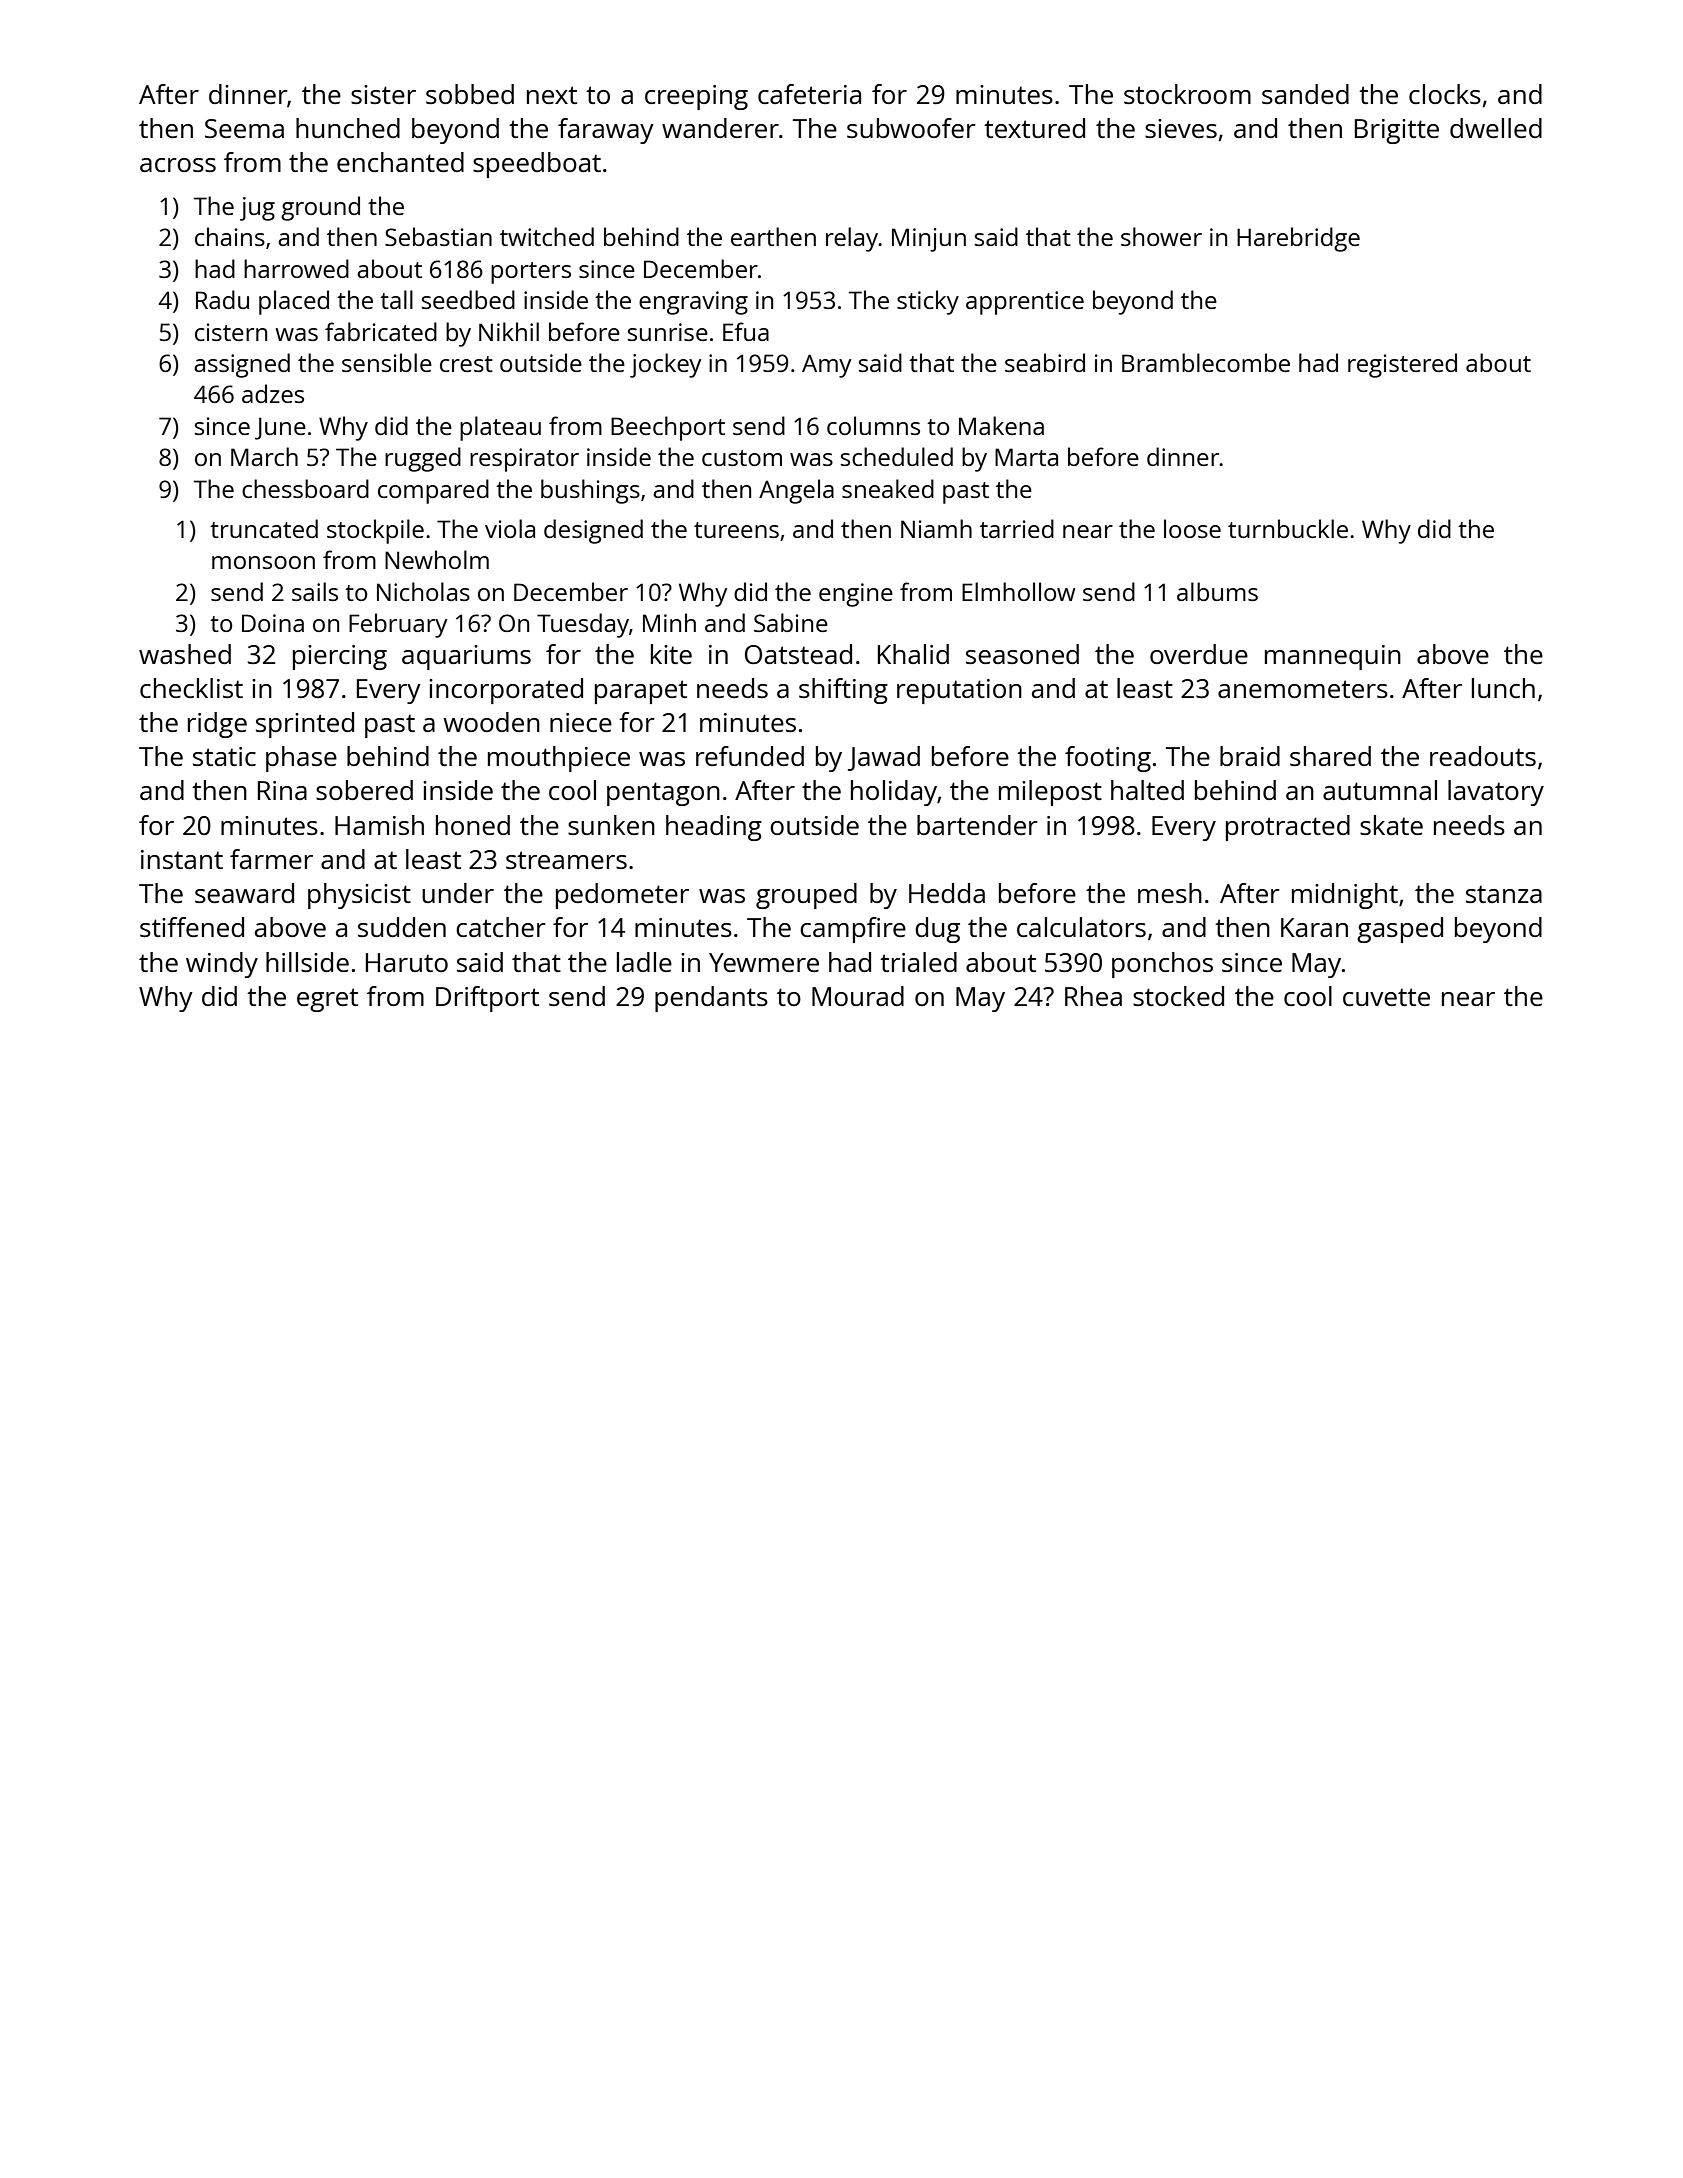 The width and height of the image is (1683, 2178). I want to click on creeping, so click(696, 97).
